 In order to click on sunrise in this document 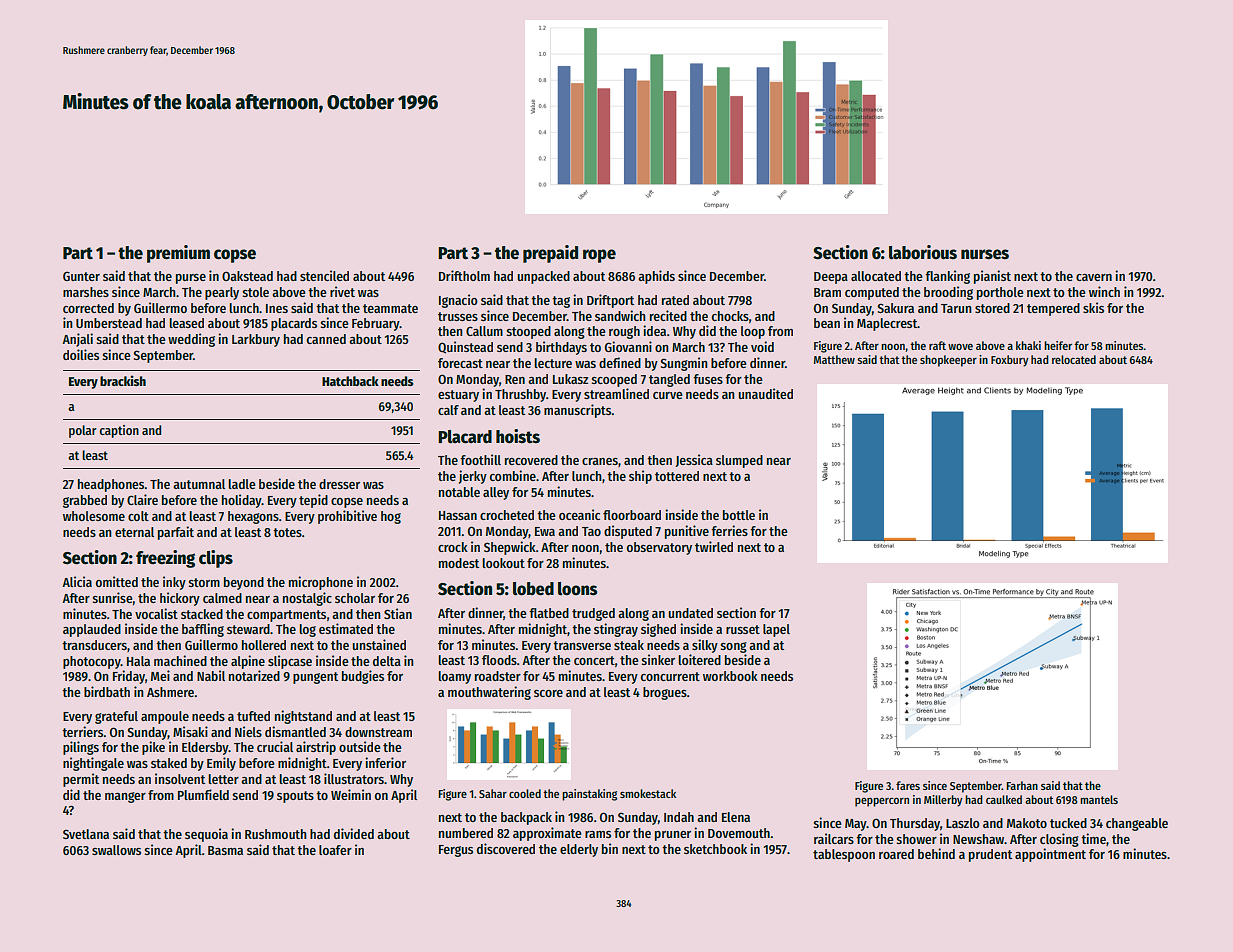, I will do `click(113, 597)`.
